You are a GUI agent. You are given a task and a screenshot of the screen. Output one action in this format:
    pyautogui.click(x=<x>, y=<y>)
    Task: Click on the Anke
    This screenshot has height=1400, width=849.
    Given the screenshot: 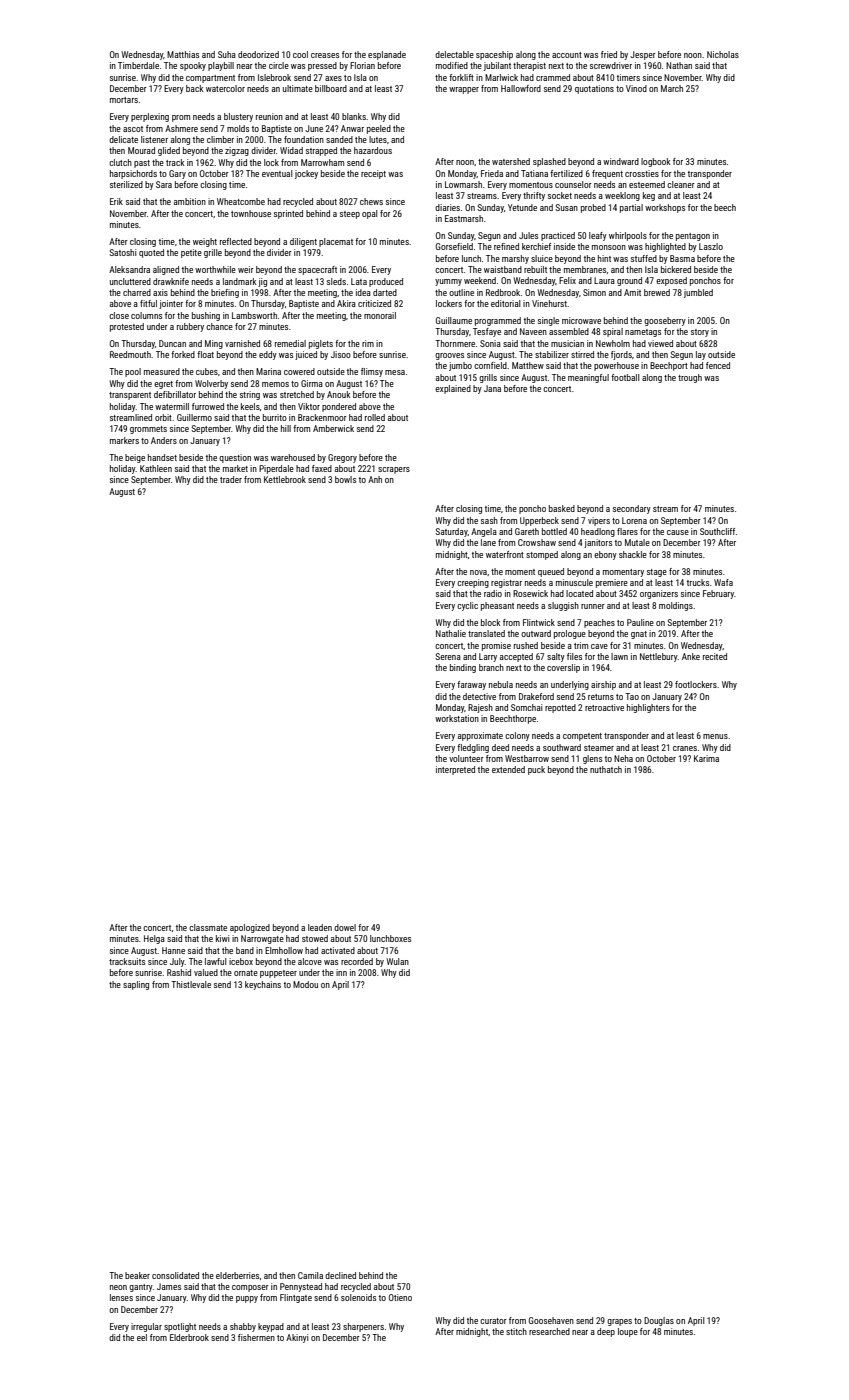 What is the action you would take?
    pyautogui.click(x=691, y=656)
